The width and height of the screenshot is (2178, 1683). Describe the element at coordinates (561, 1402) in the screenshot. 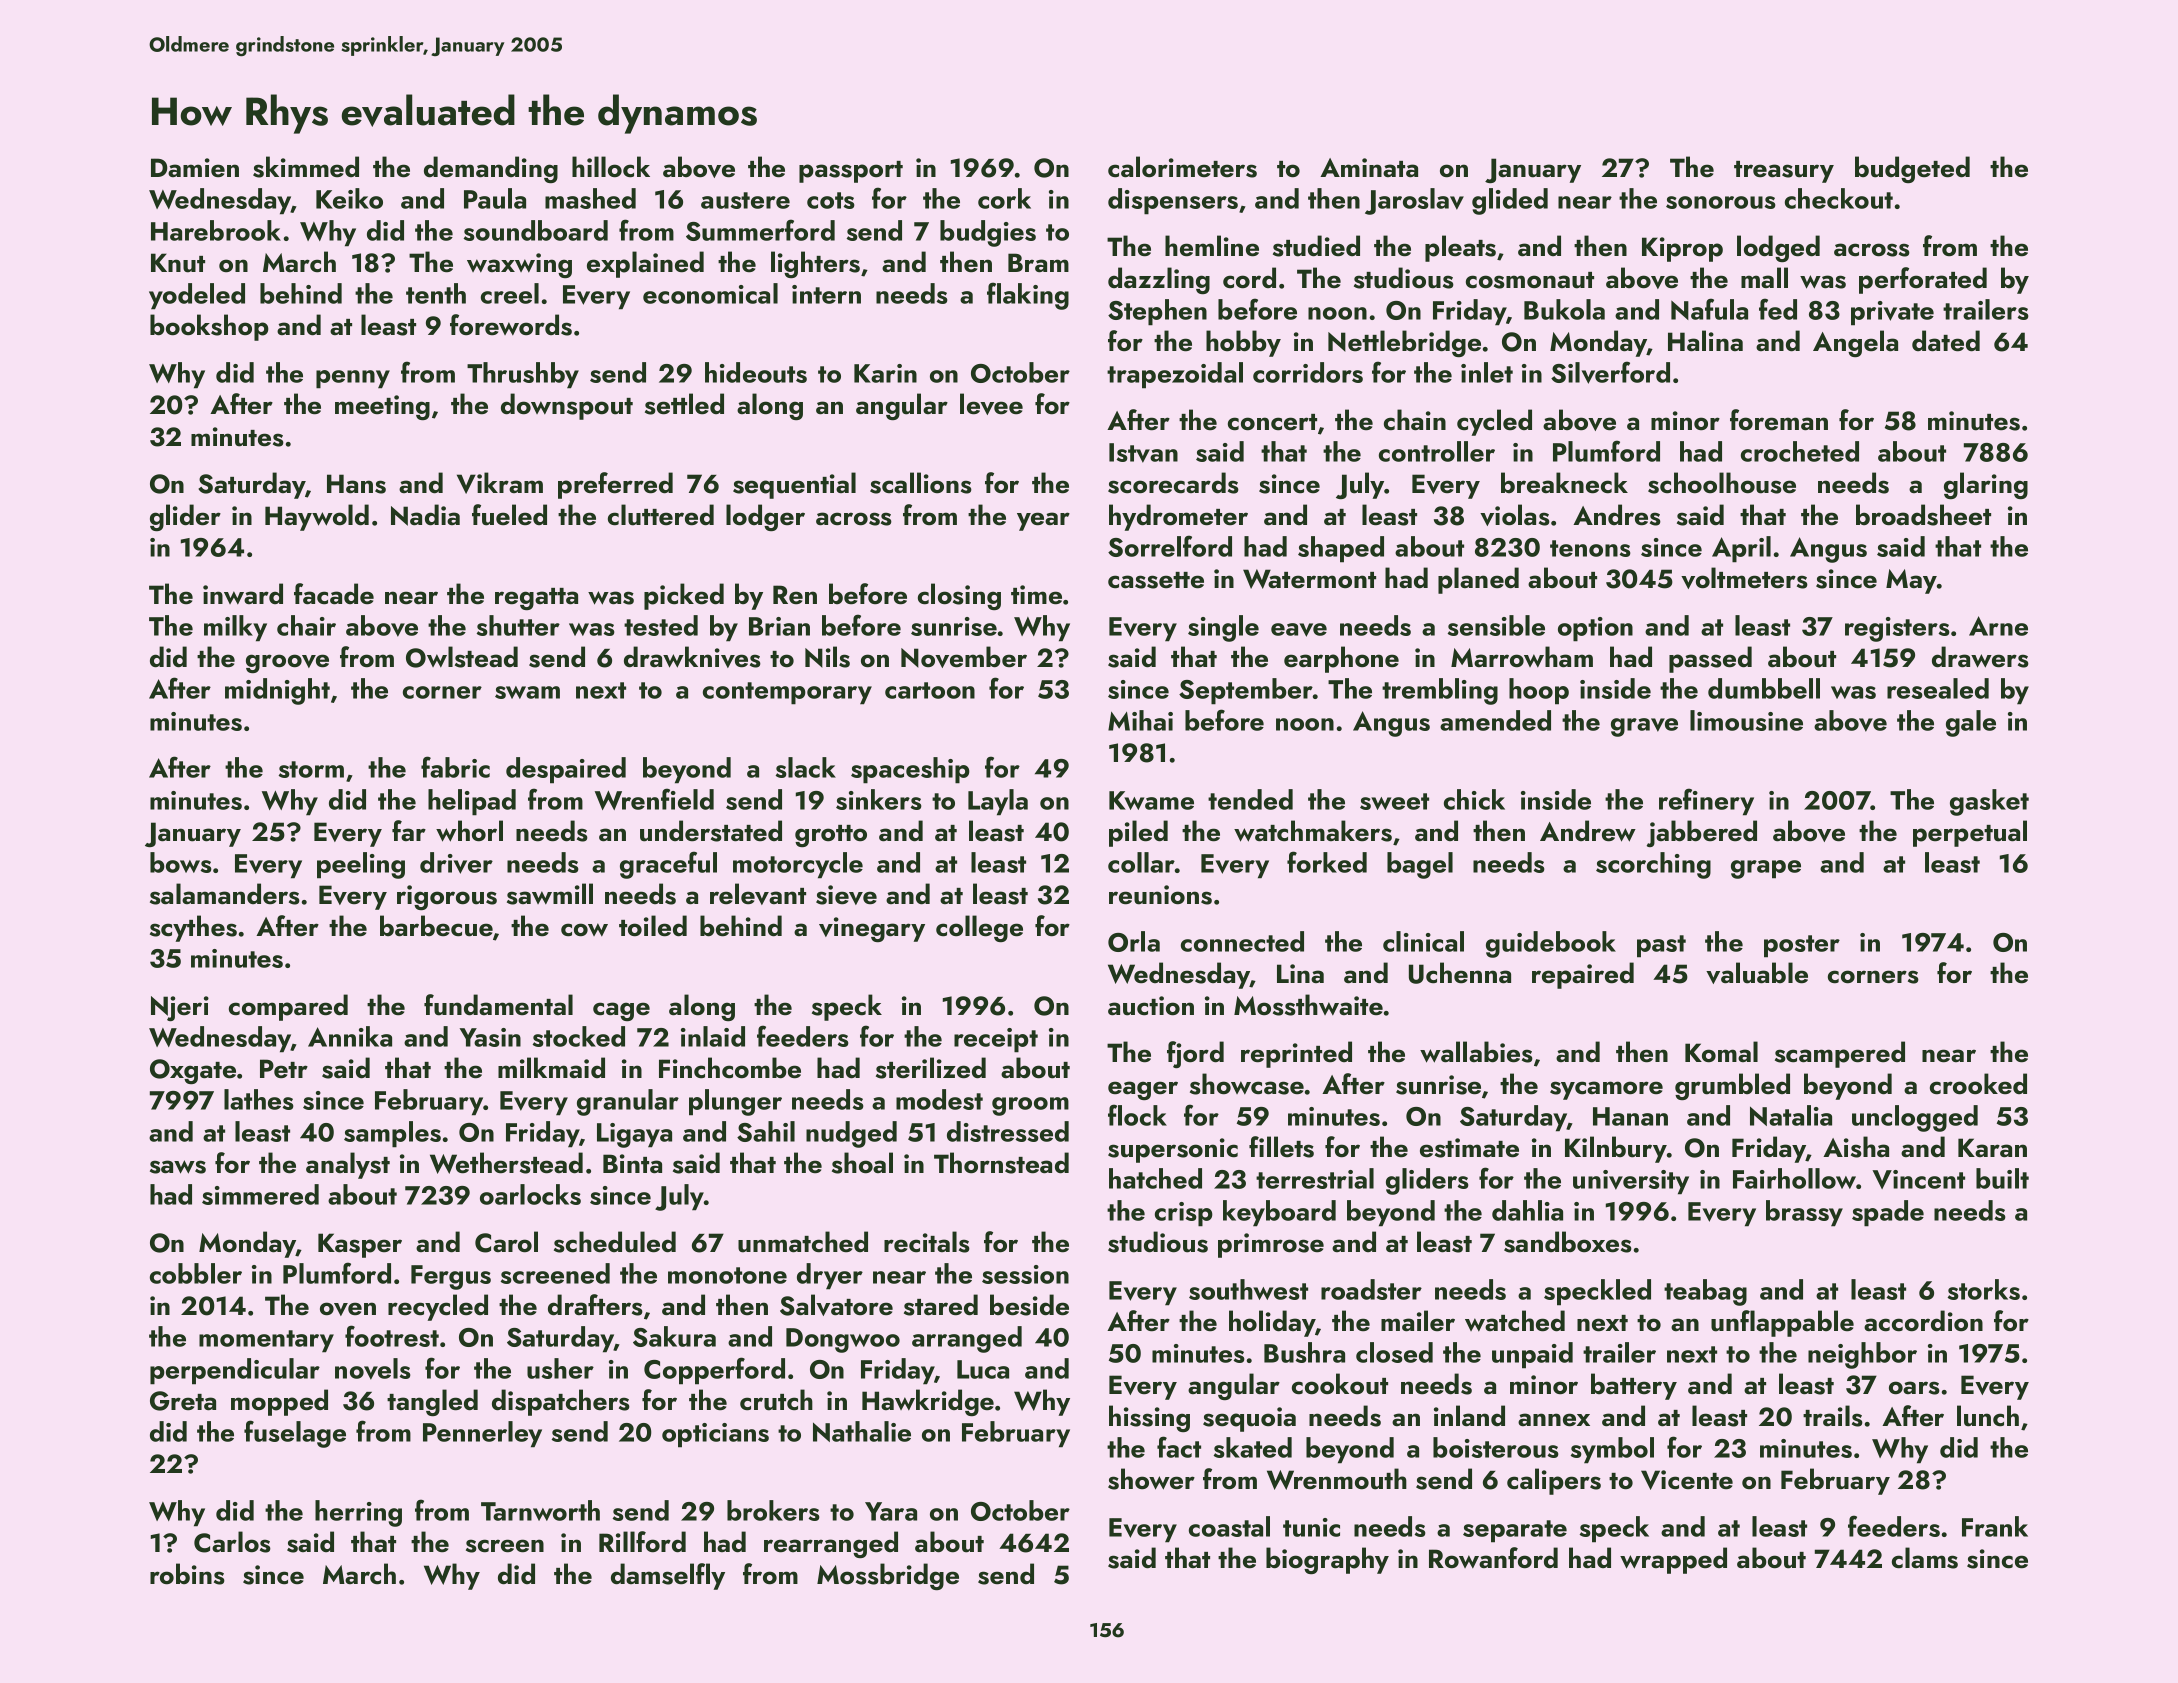

I see `dispatchers` at that location.
